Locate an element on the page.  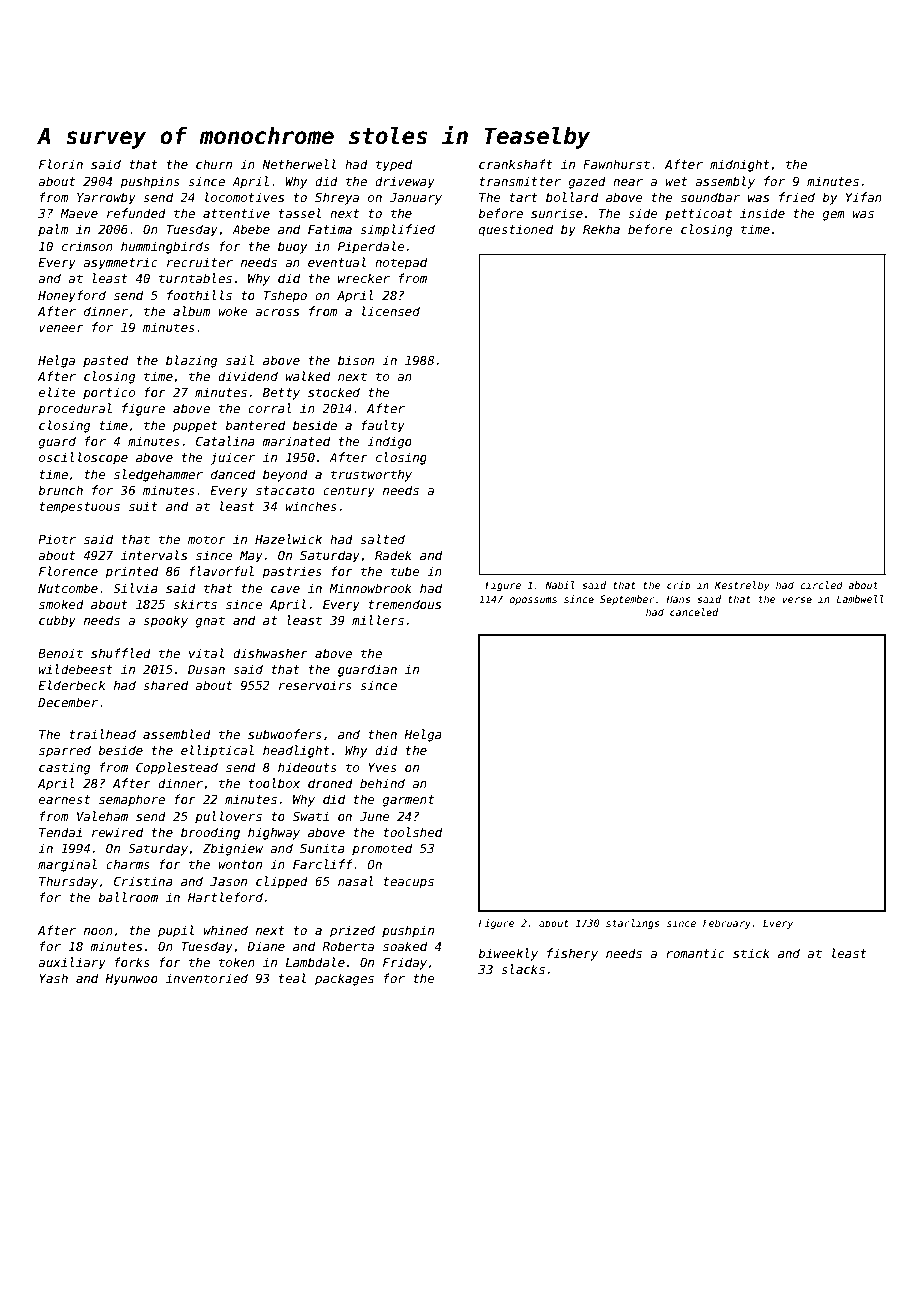
Nabil is located at coordinates (560, 585).
